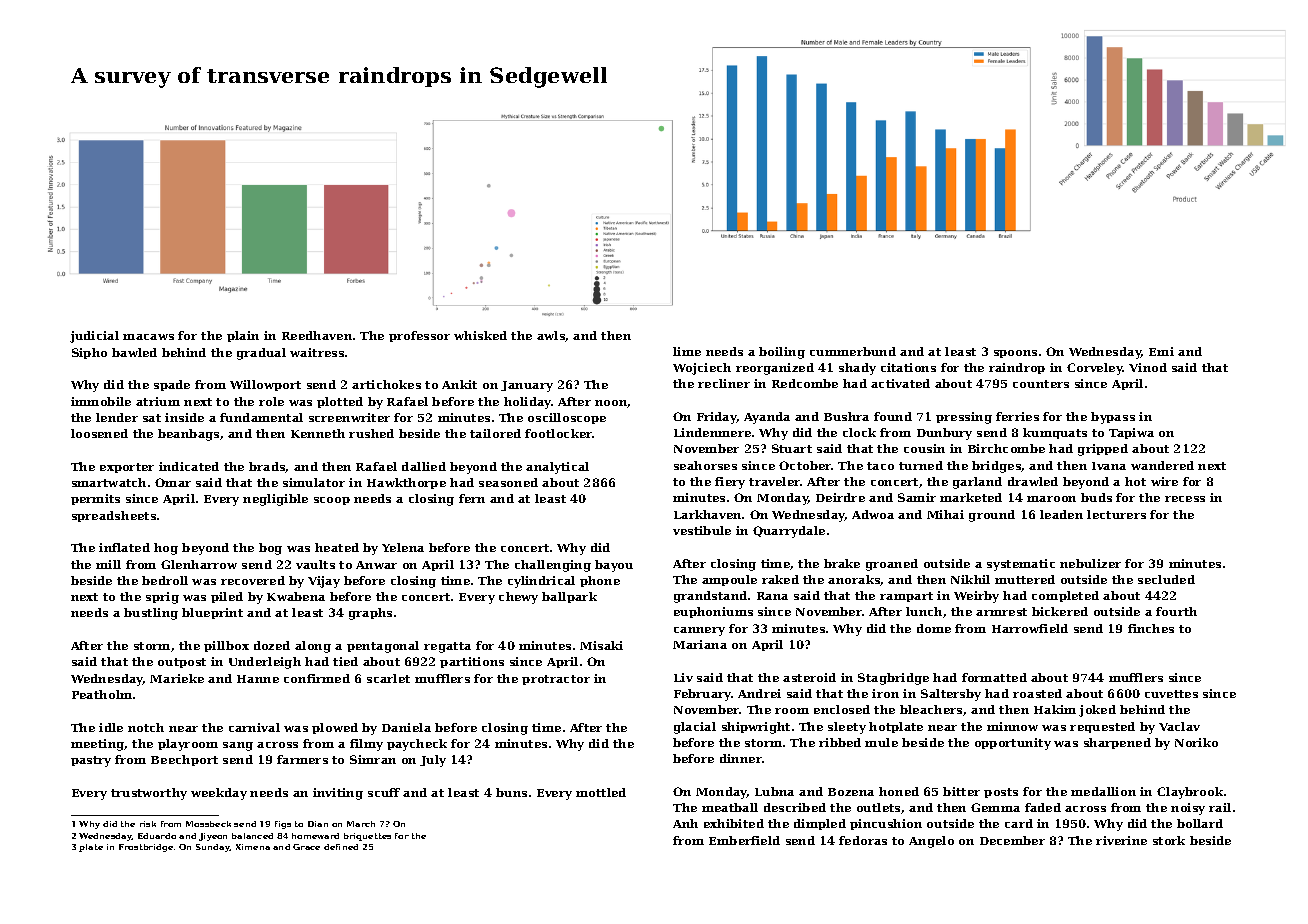  What do you see at coordinates (601, 645) in the screenshot?
I see `Misaki` at bounding box center [601, 645].
